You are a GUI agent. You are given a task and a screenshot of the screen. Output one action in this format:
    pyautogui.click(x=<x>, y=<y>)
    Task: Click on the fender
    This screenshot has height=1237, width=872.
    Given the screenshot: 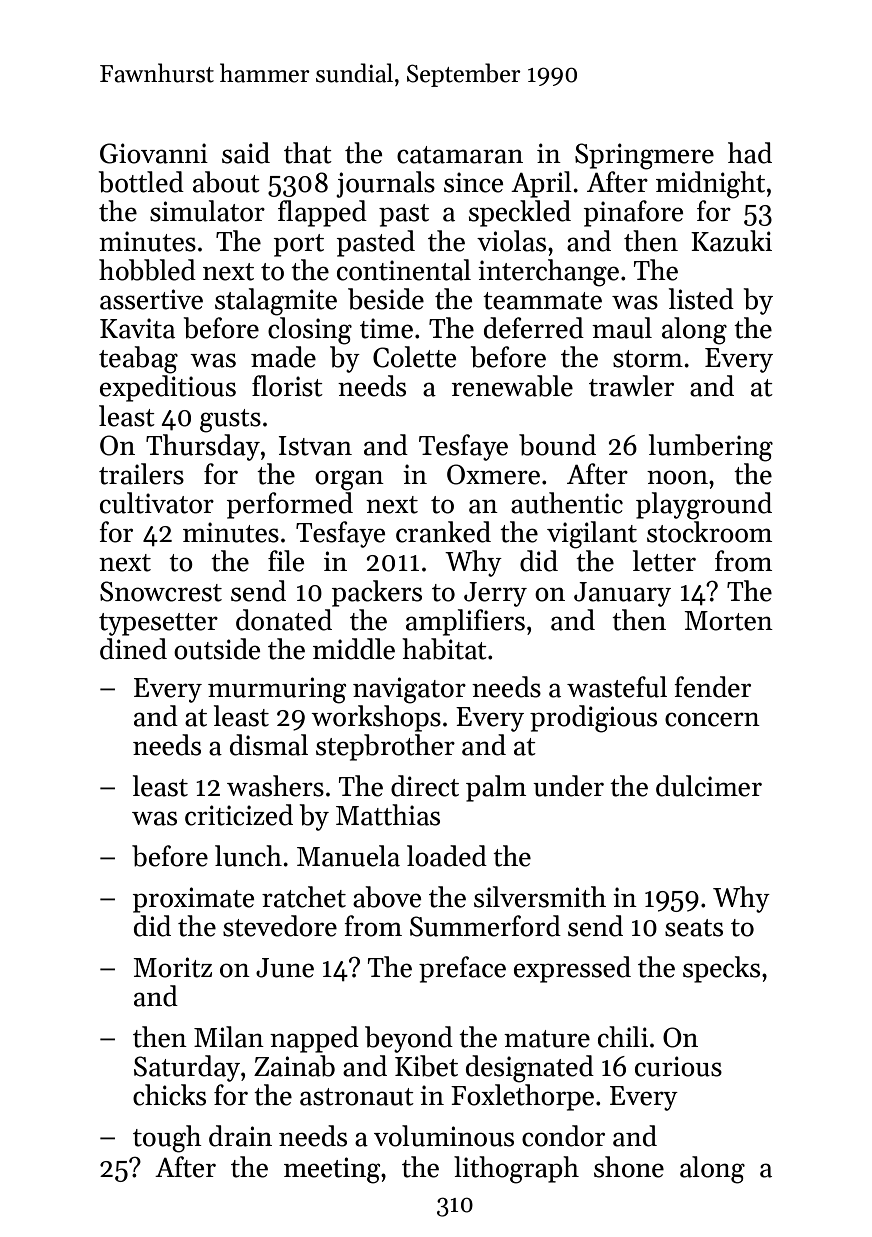 What is the action you would take?
    pyautogui.click(x=712, y=687)
